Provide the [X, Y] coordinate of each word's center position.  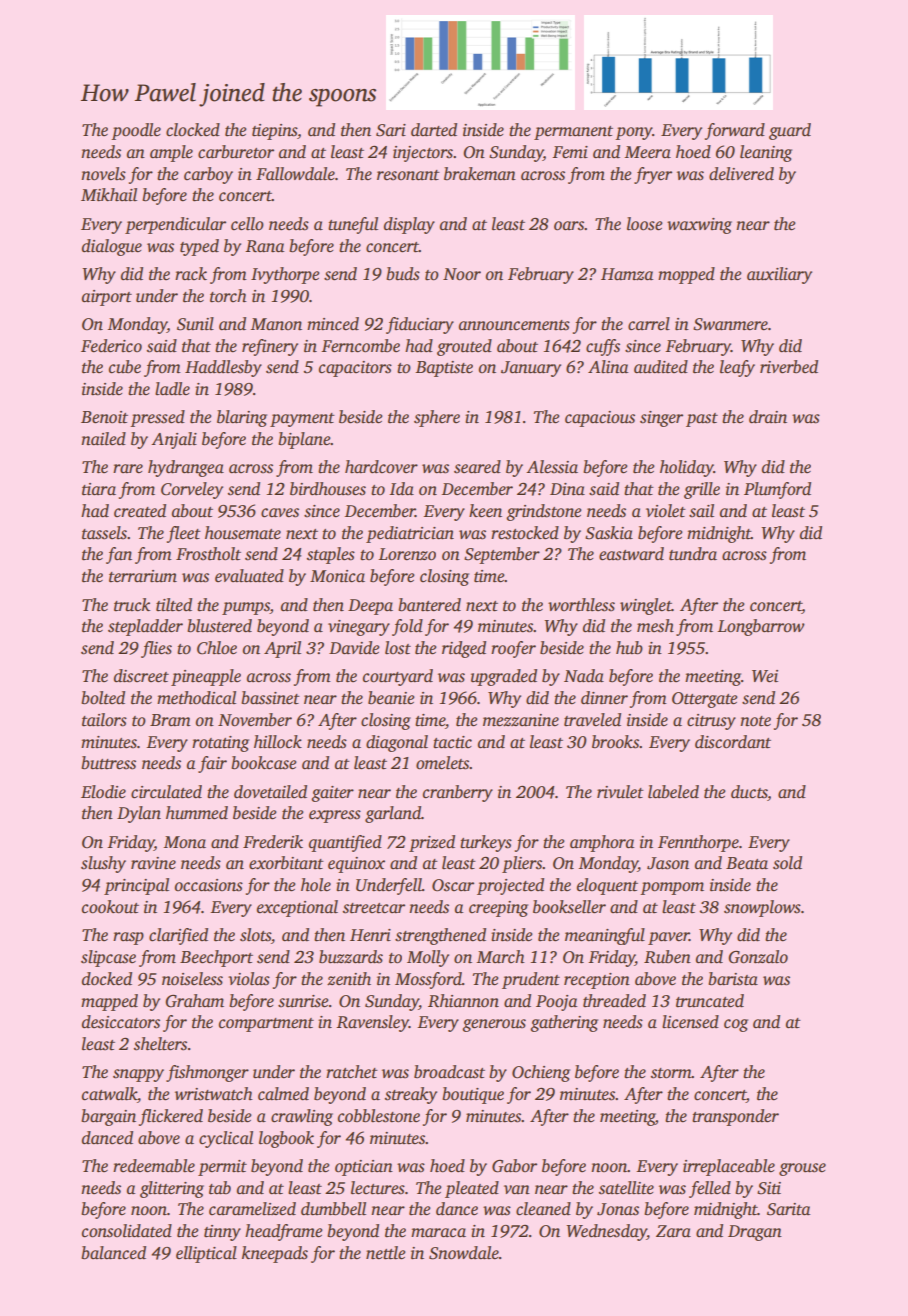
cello [247, 224]
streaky [411, 1095]
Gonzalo [758, 957]
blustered [219, 626]
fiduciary [420, 325]
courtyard [398, 677]
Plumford [777, 490]
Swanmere [730, 324]
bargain [108, 1117]
